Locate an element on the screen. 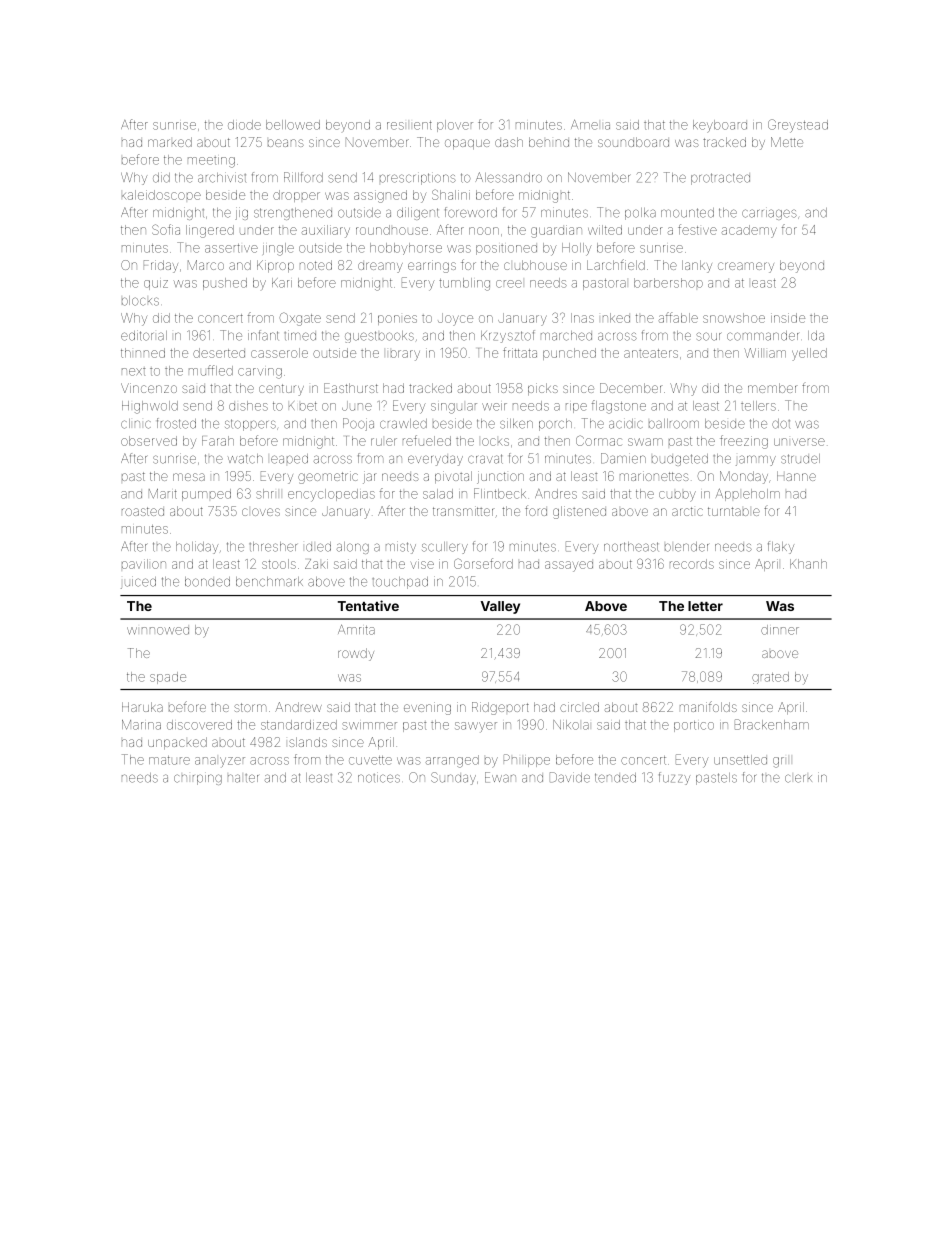  halter is located at coordinates (243, 778).
